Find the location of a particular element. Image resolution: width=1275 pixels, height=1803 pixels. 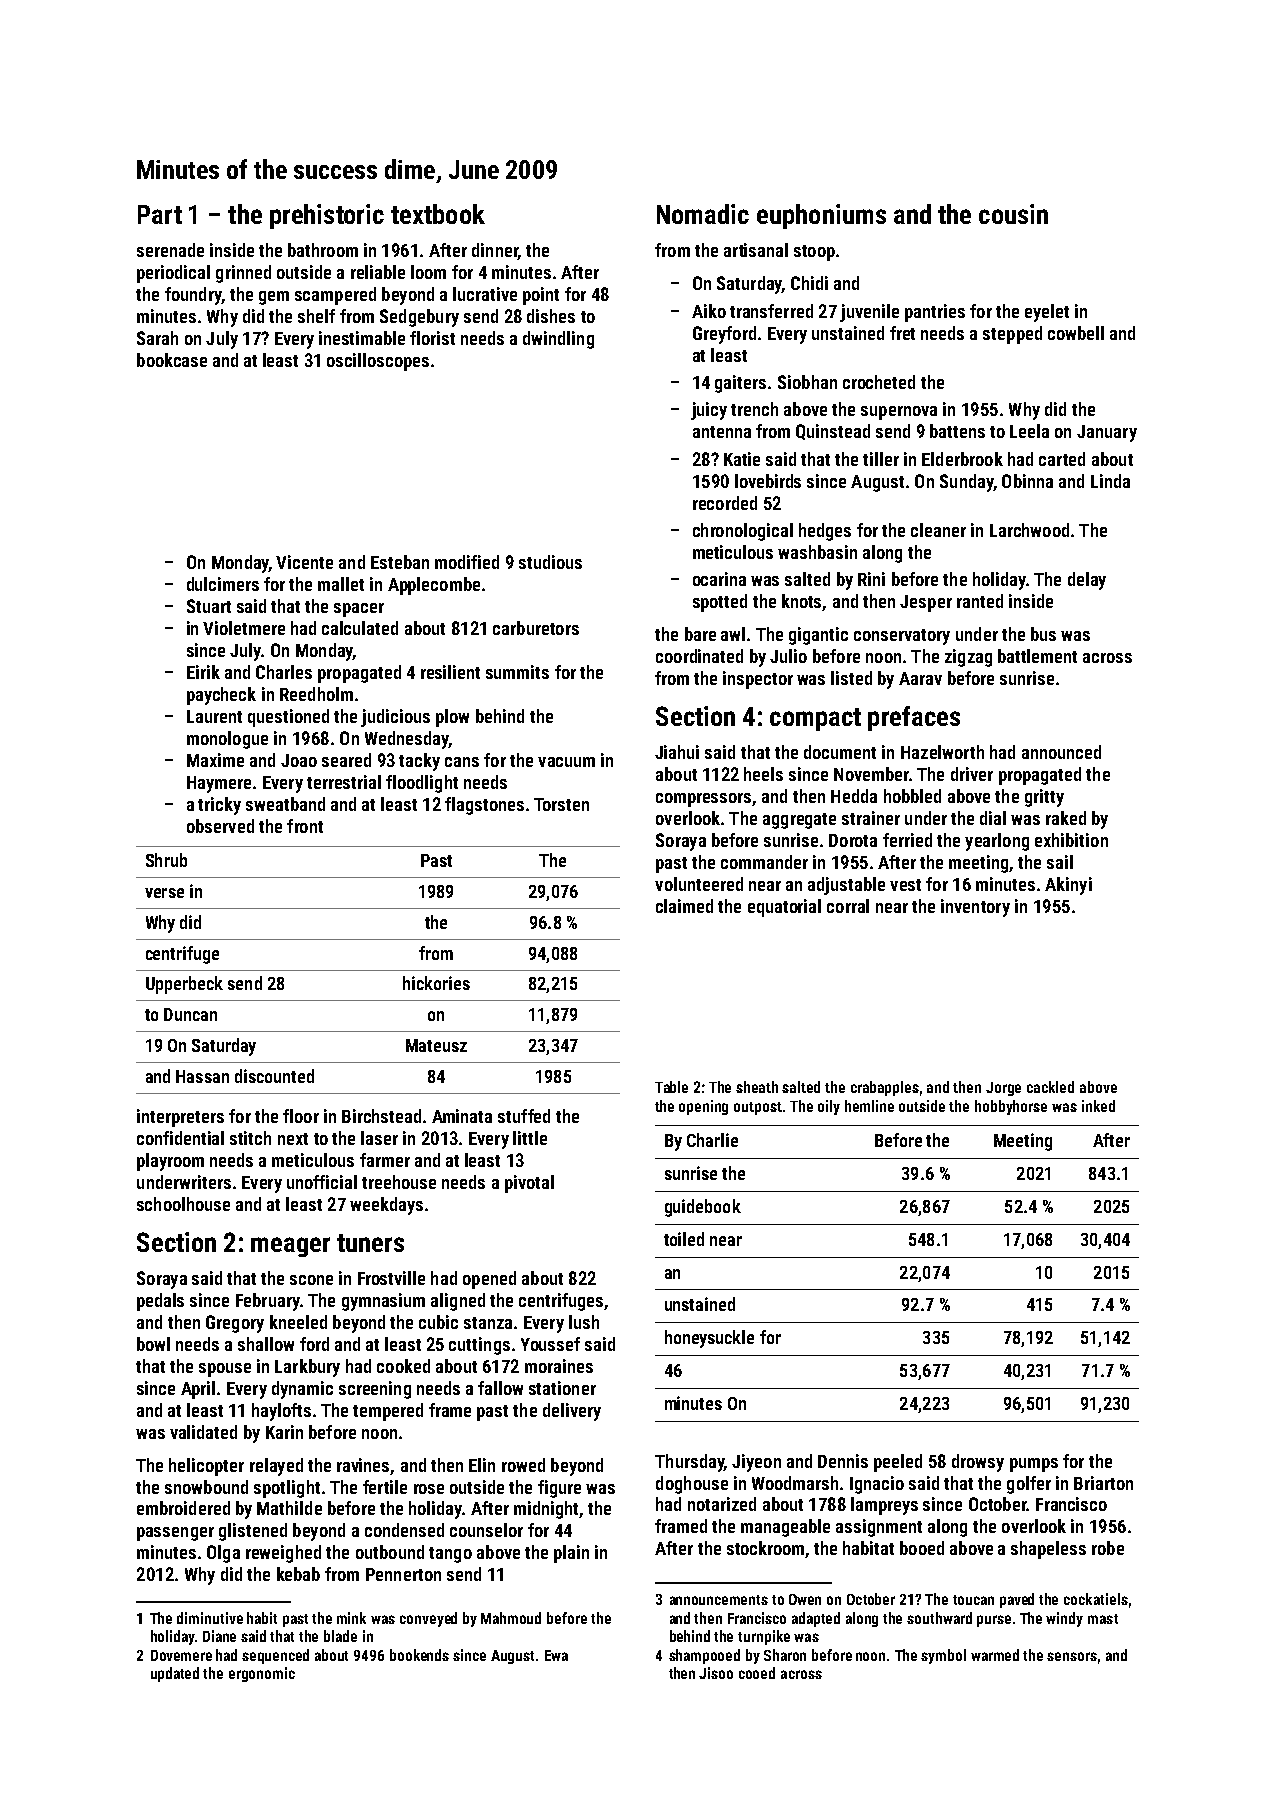

Duncan is located at coordinates (190, 1014).
